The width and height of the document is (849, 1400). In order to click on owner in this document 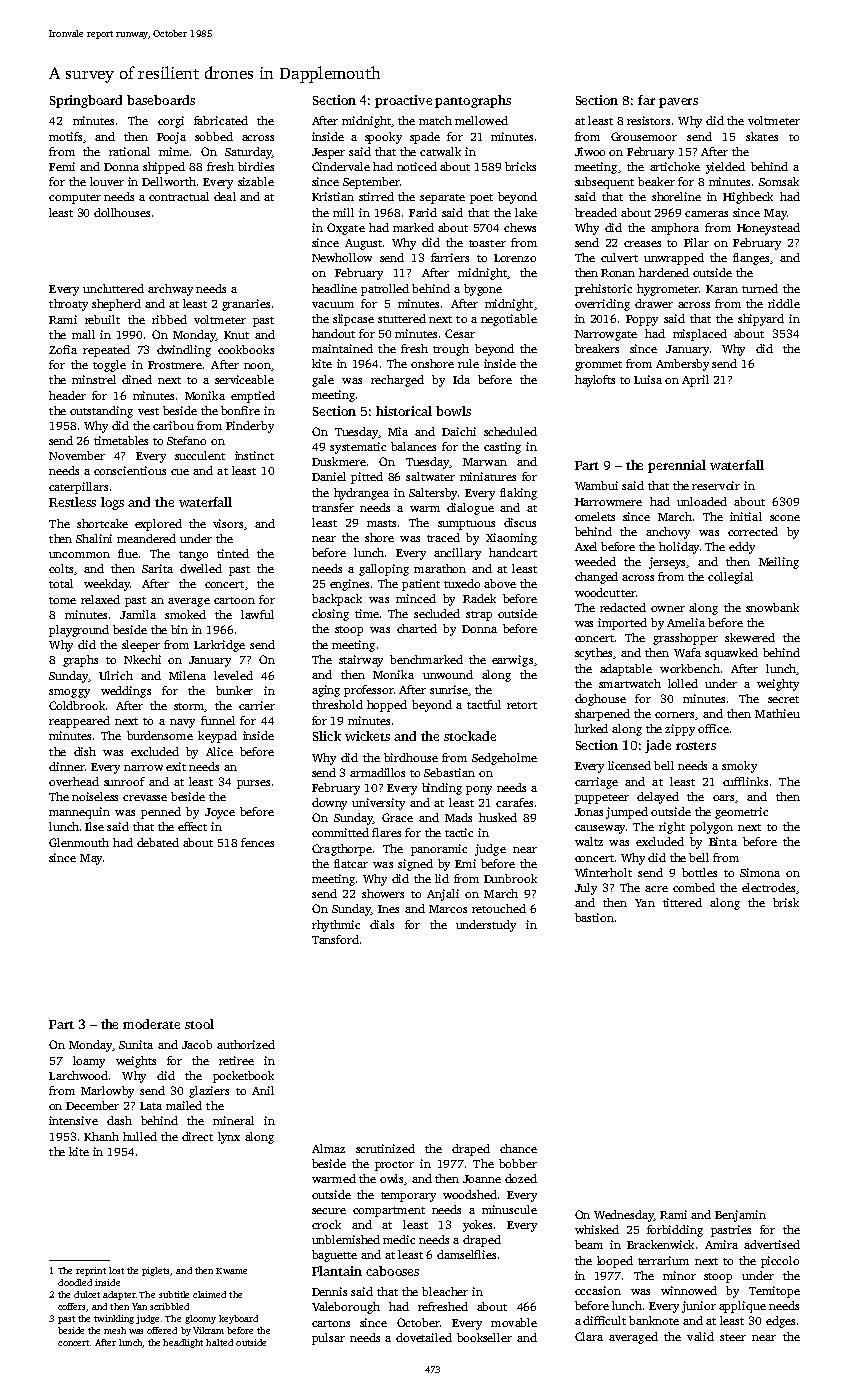, I will do `click(668, 609)`.
